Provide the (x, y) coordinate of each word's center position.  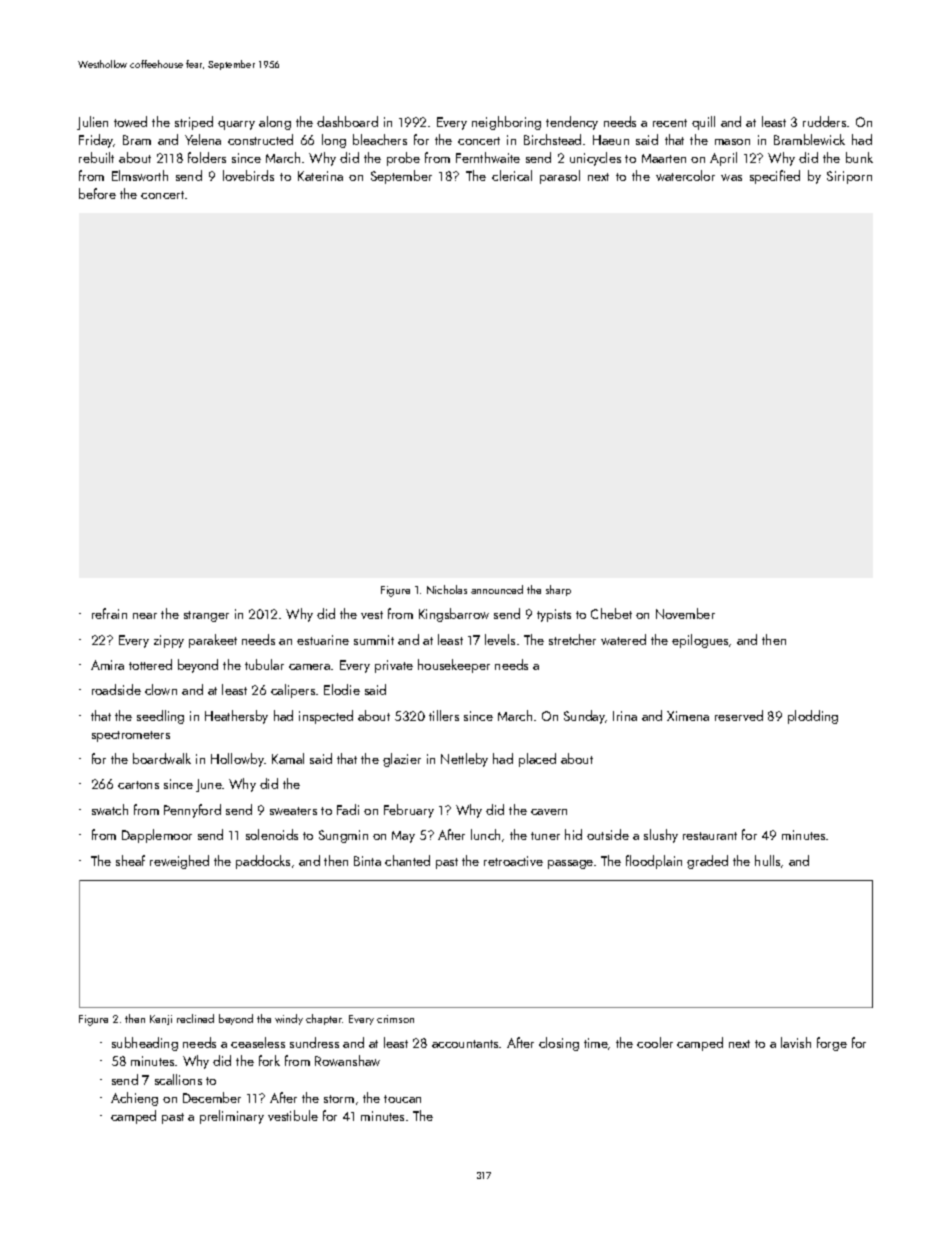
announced (497, 589)
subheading (145, 1044)
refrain (109, 613)
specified (775, 177)
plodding (813, 717)
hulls (767, 860)
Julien (92, 123)
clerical (512, 175)
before (97, 193)
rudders (824, 121)
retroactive (513, 861)
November (685, 613)
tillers (444, 715)
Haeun (611, 140)
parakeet (213, 641)
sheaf (130, 860)
